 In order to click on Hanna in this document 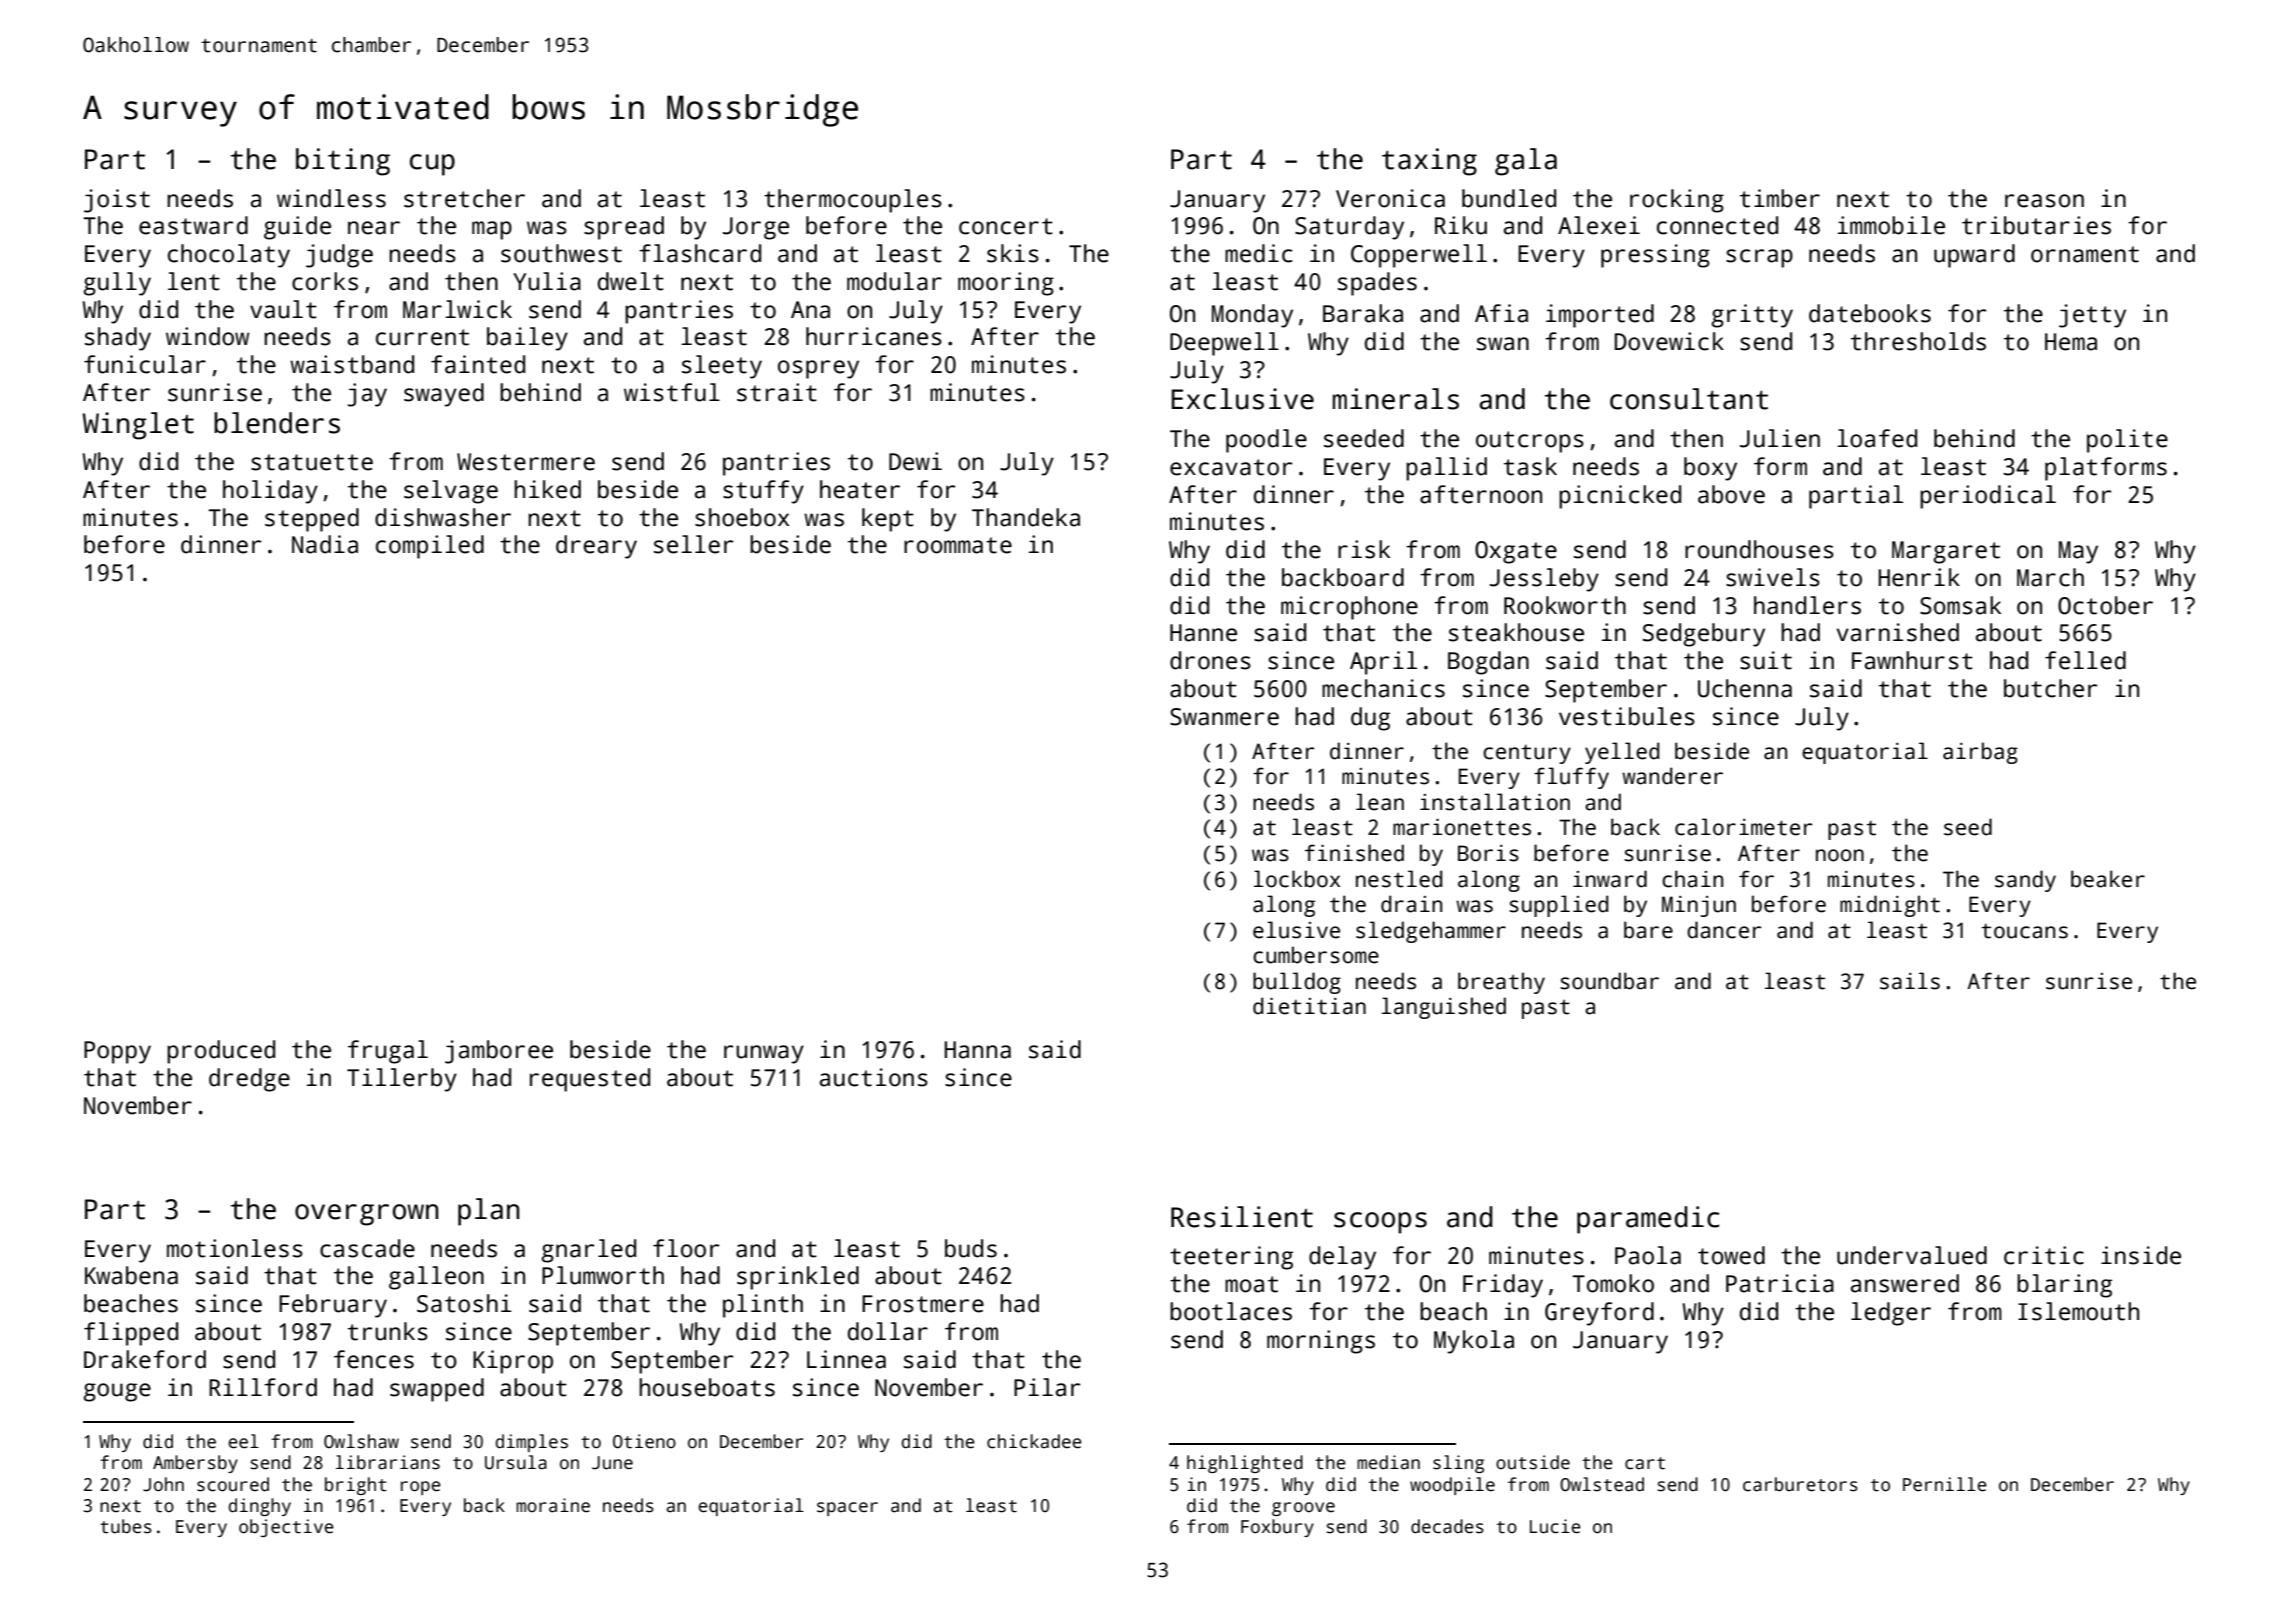, I will do `click(978, 1050)`.
